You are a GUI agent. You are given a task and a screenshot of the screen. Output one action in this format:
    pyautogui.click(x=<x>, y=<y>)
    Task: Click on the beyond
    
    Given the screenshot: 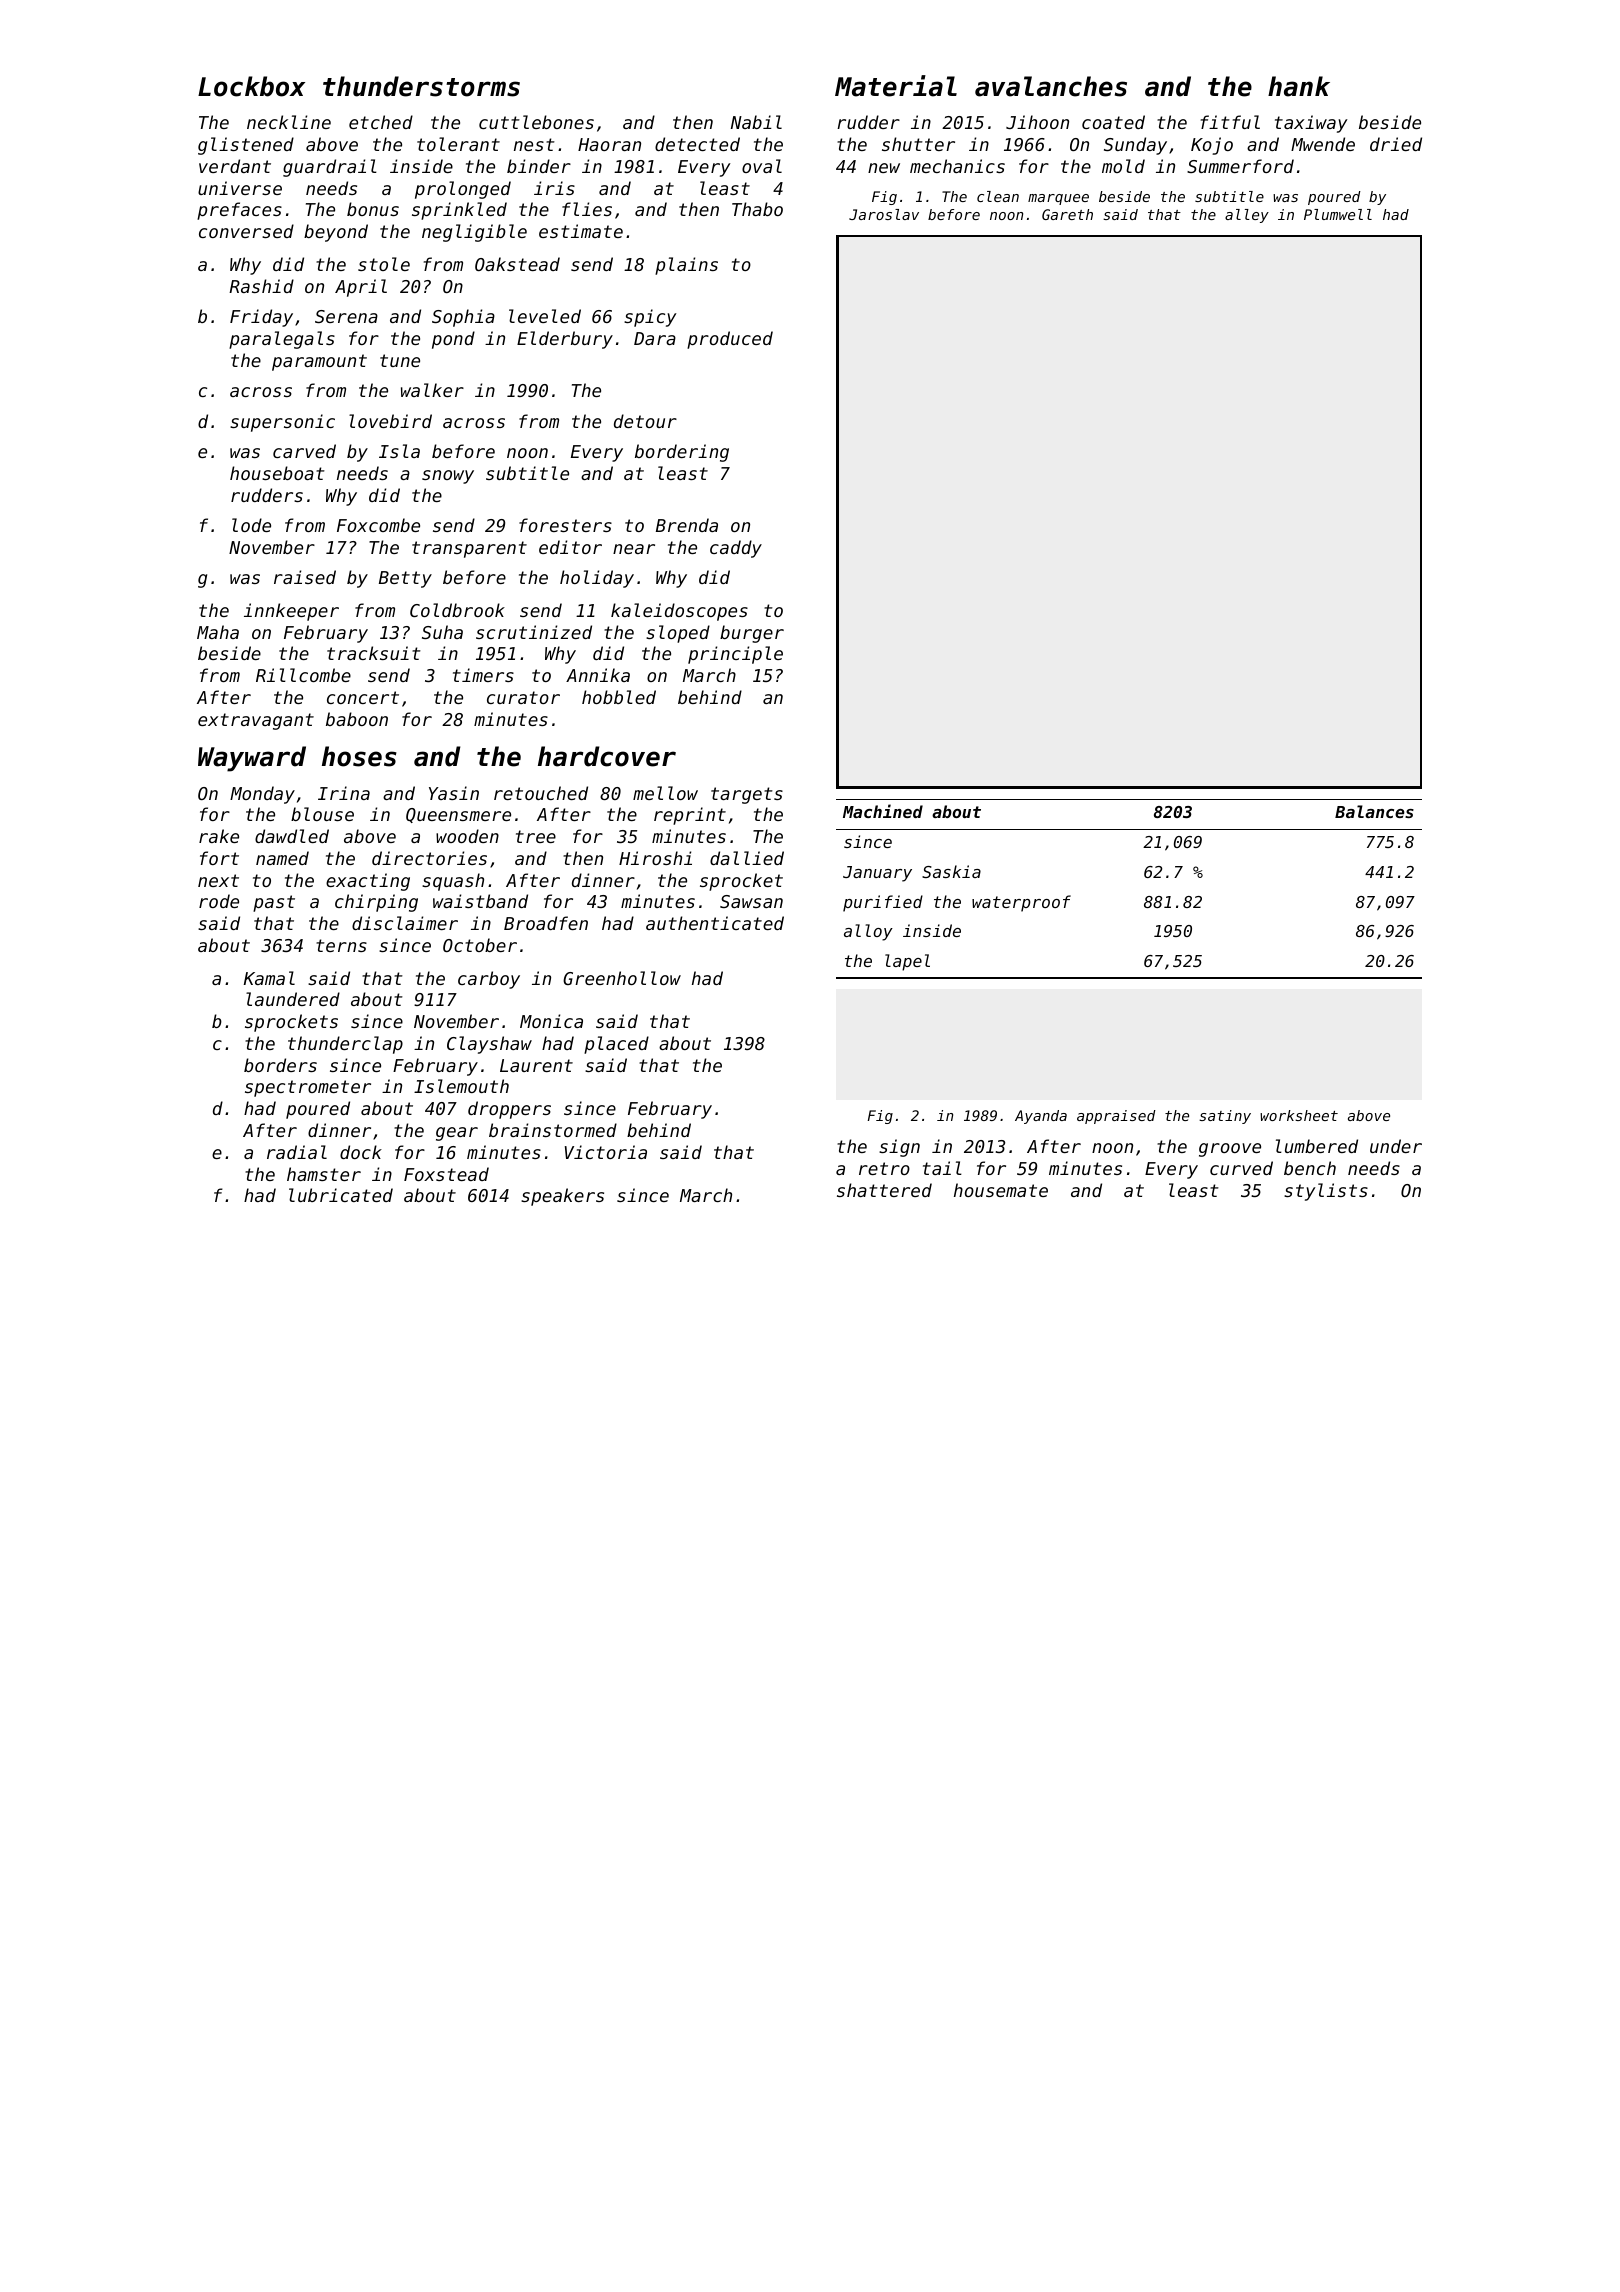 What is the action you would take?
    pyautogui.click(x=336, y=233)
